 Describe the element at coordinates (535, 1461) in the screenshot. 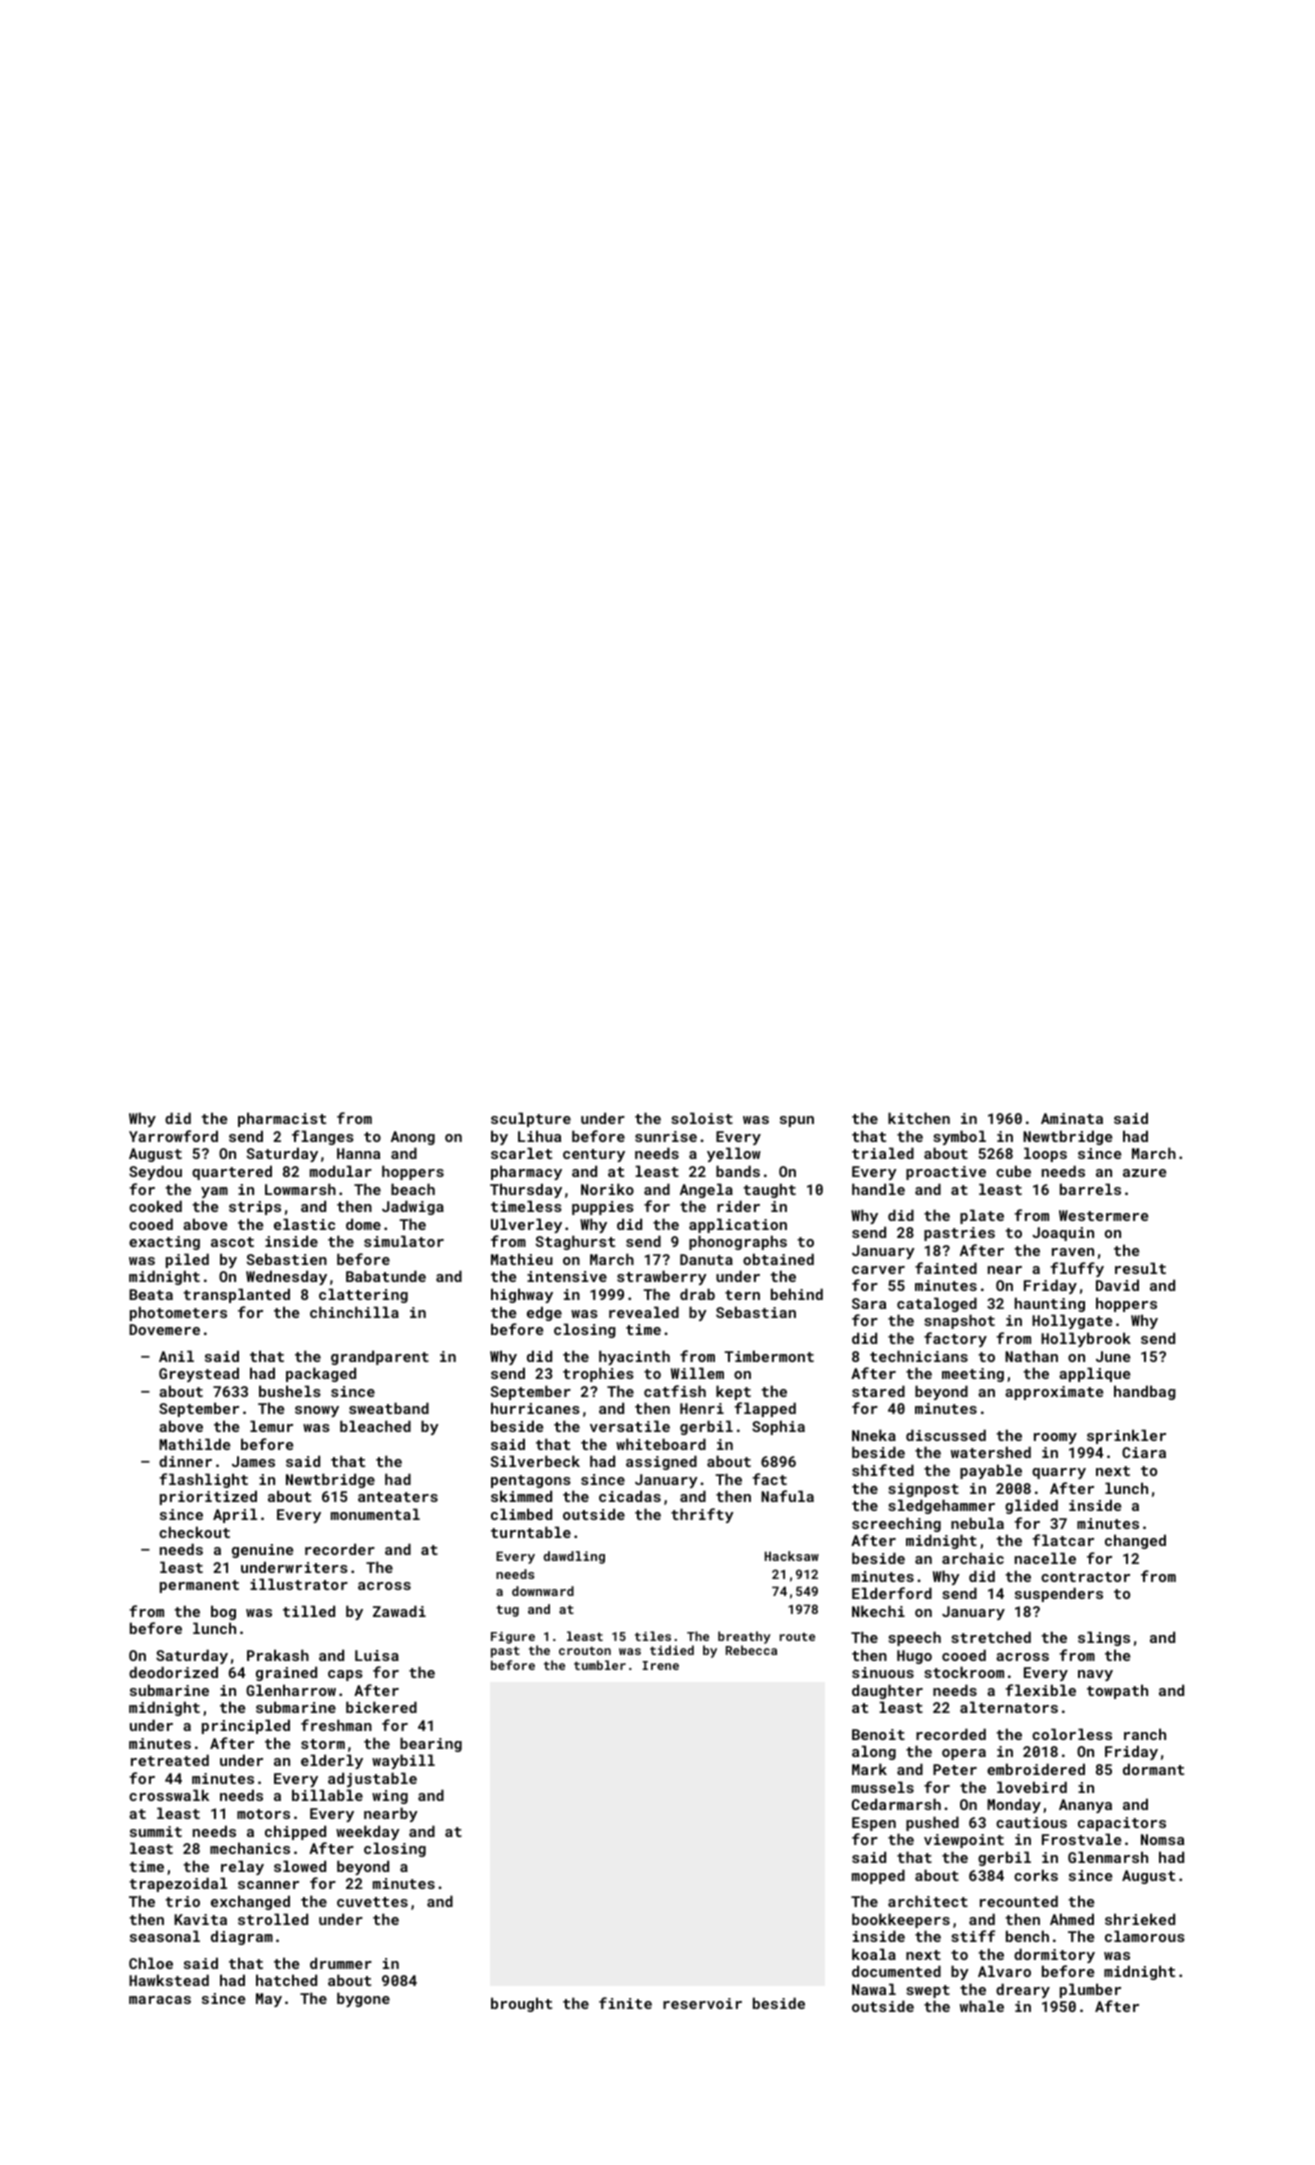

I see `Silverbeck` at that location.
